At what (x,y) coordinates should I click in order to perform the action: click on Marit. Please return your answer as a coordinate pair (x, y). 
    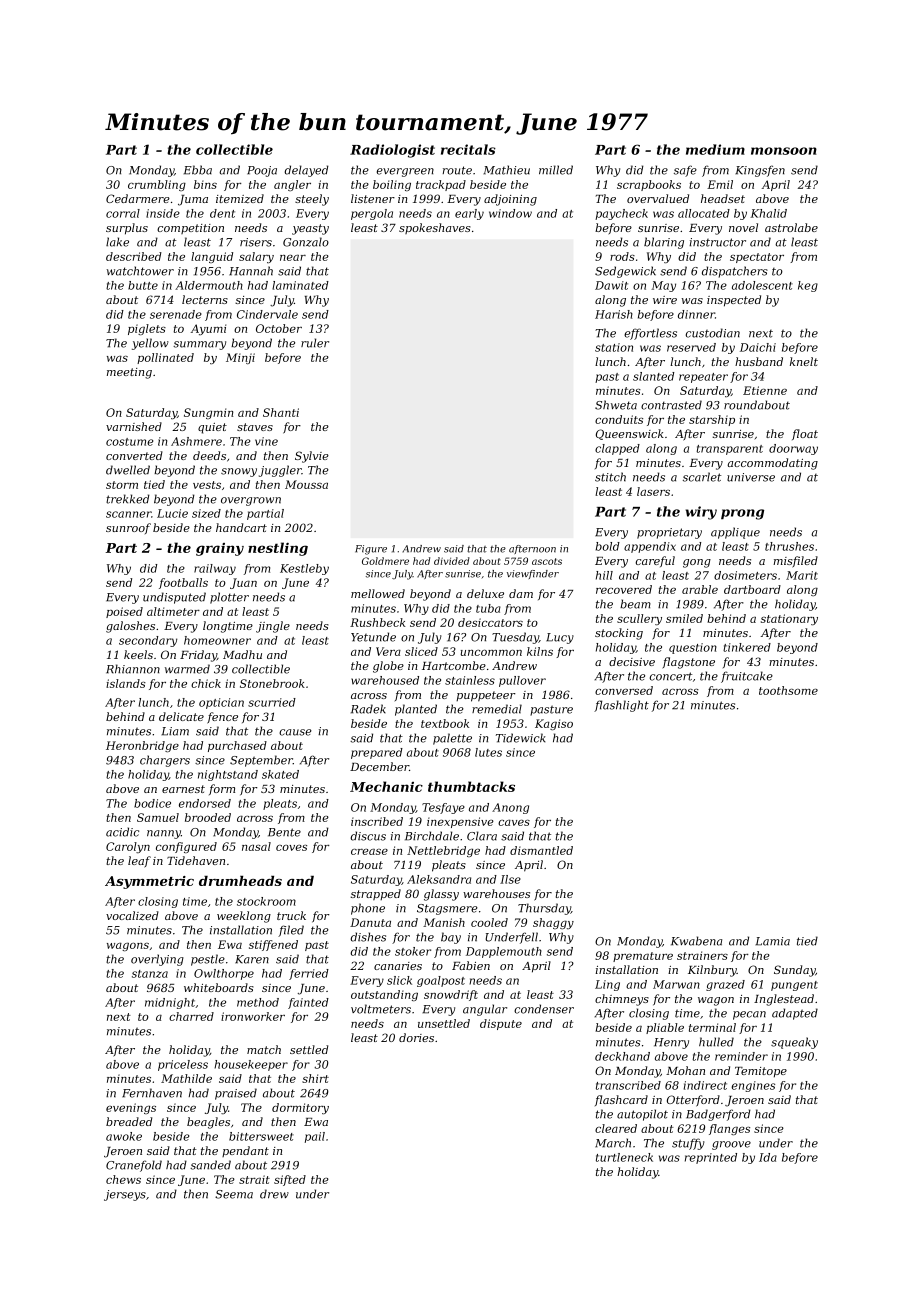
    Looking at the image, I should click on (802, 575).
